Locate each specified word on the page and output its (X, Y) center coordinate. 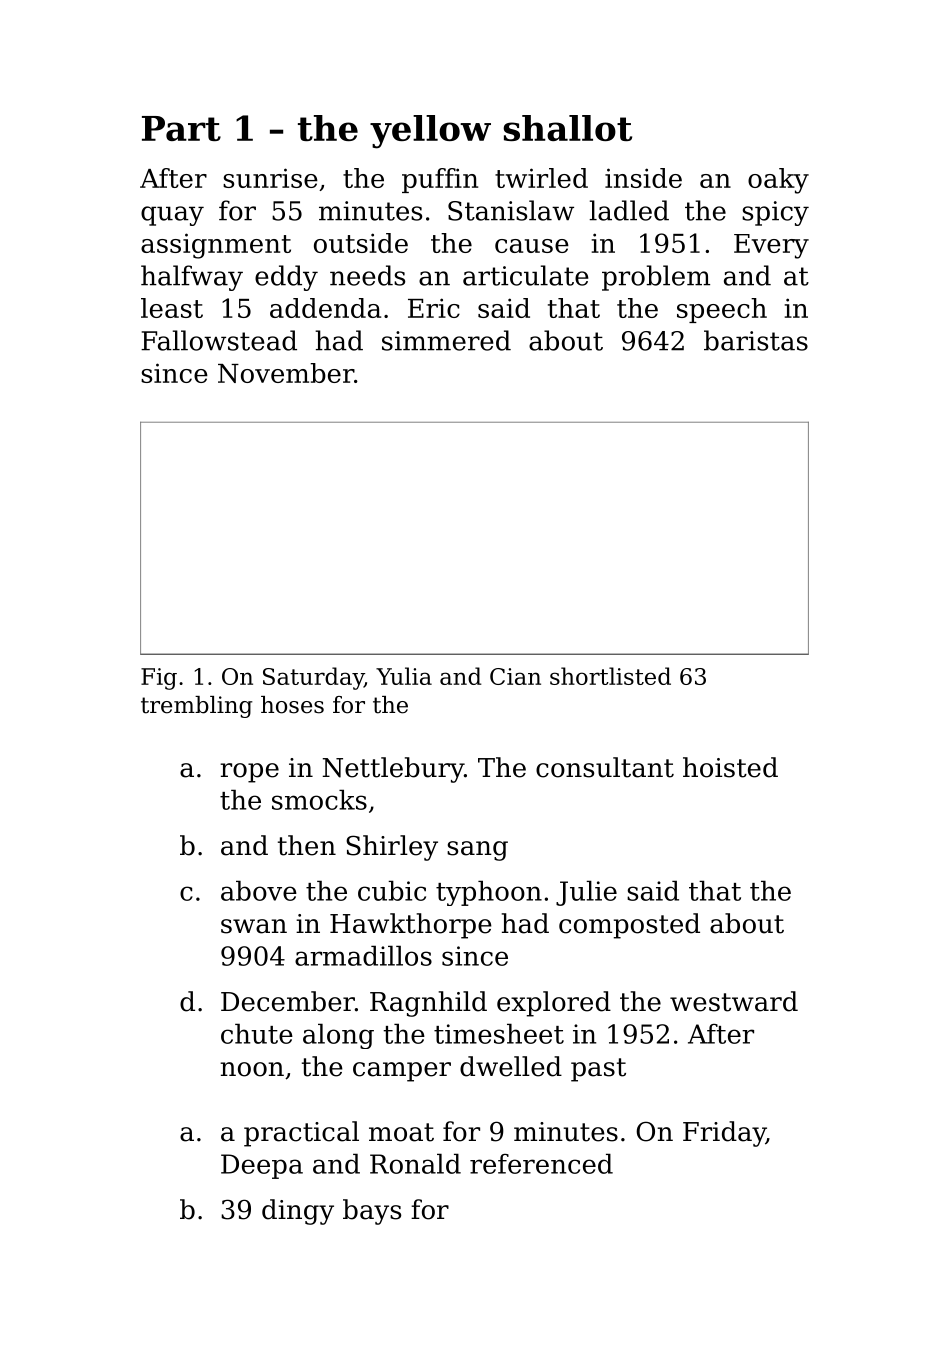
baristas (756, 340)
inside (643, 178)
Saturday (313, 678)
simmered (446, 340)
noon (252, 1069)
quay (172, 216)
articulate (525, 275)
